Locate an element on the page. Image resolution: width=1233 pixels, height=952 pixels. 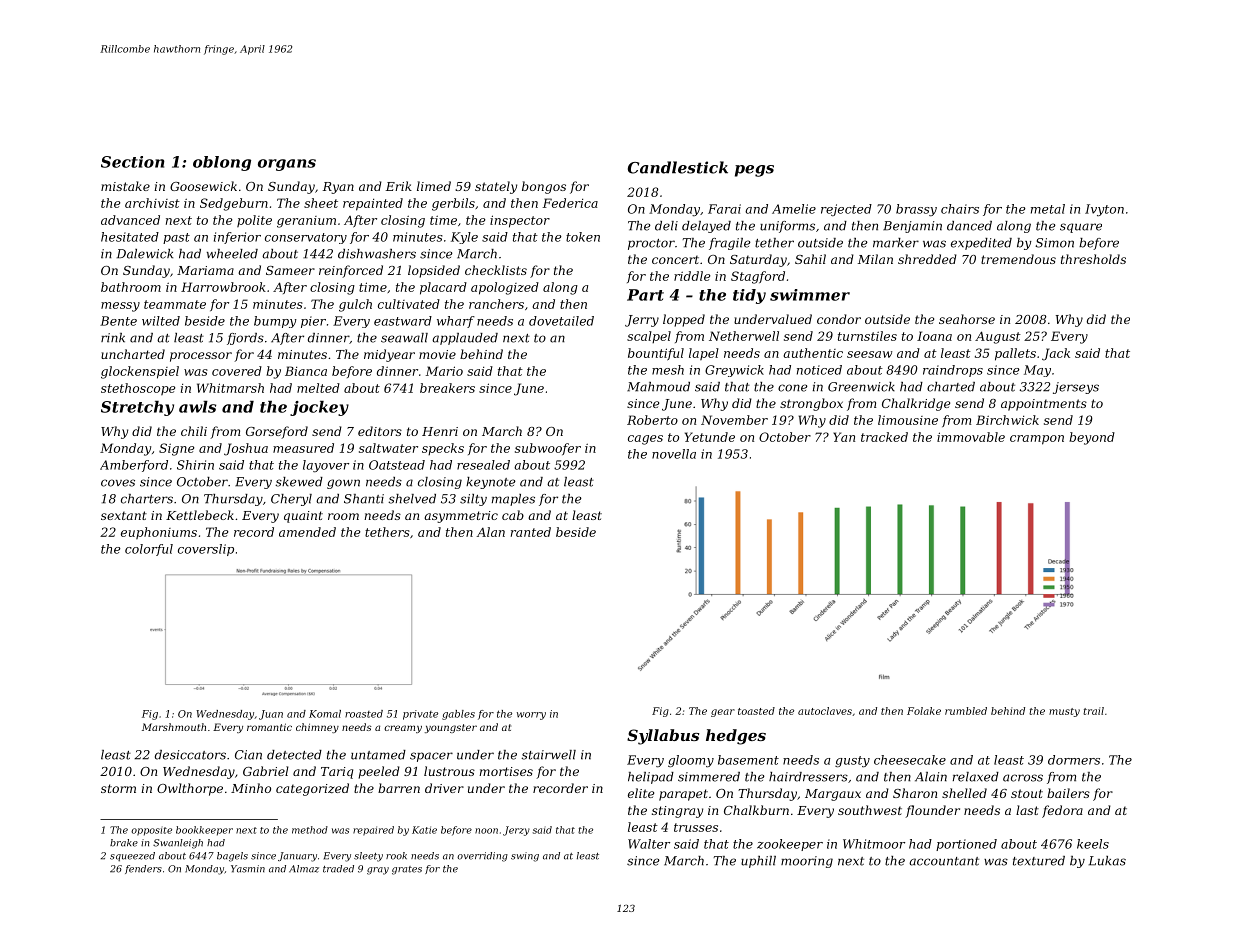
Ryan is located at coordinates (338, 188).
